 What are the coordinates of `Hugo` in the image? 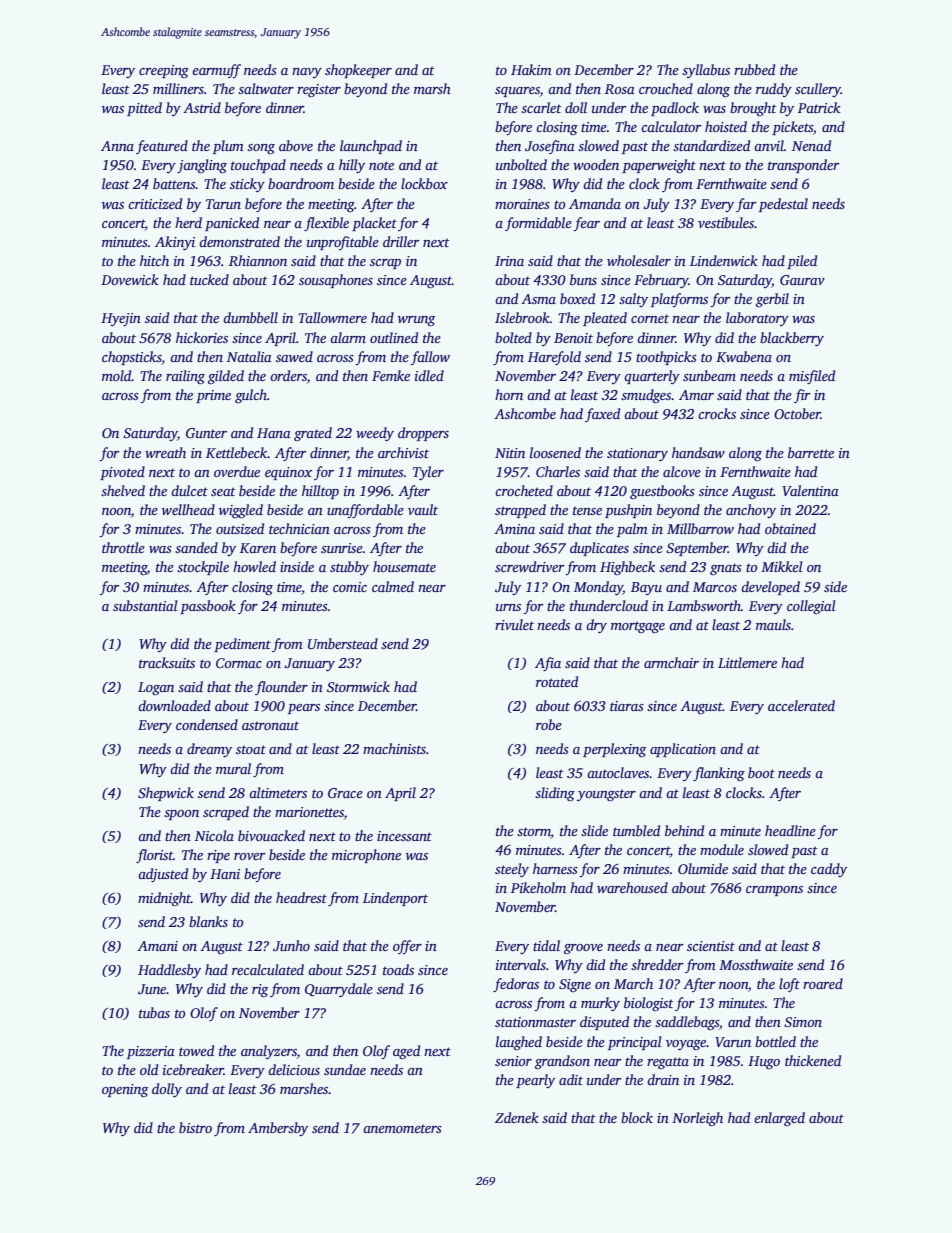 It's located at (764, 1062).
